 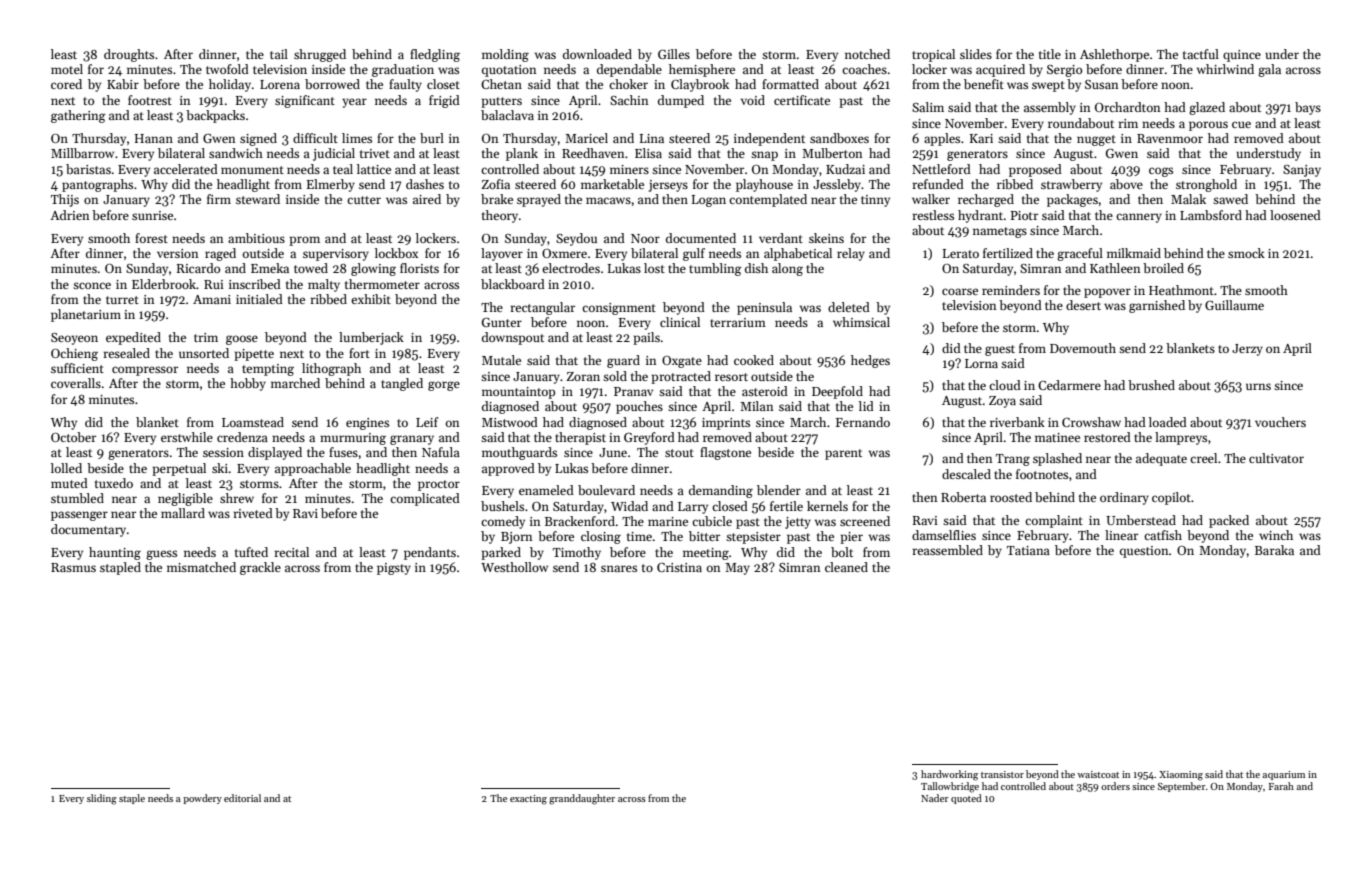 What do you see at coordinates (949, 775) in the screenshot?
I see `hardworking` at bounding box center [949, 775].
